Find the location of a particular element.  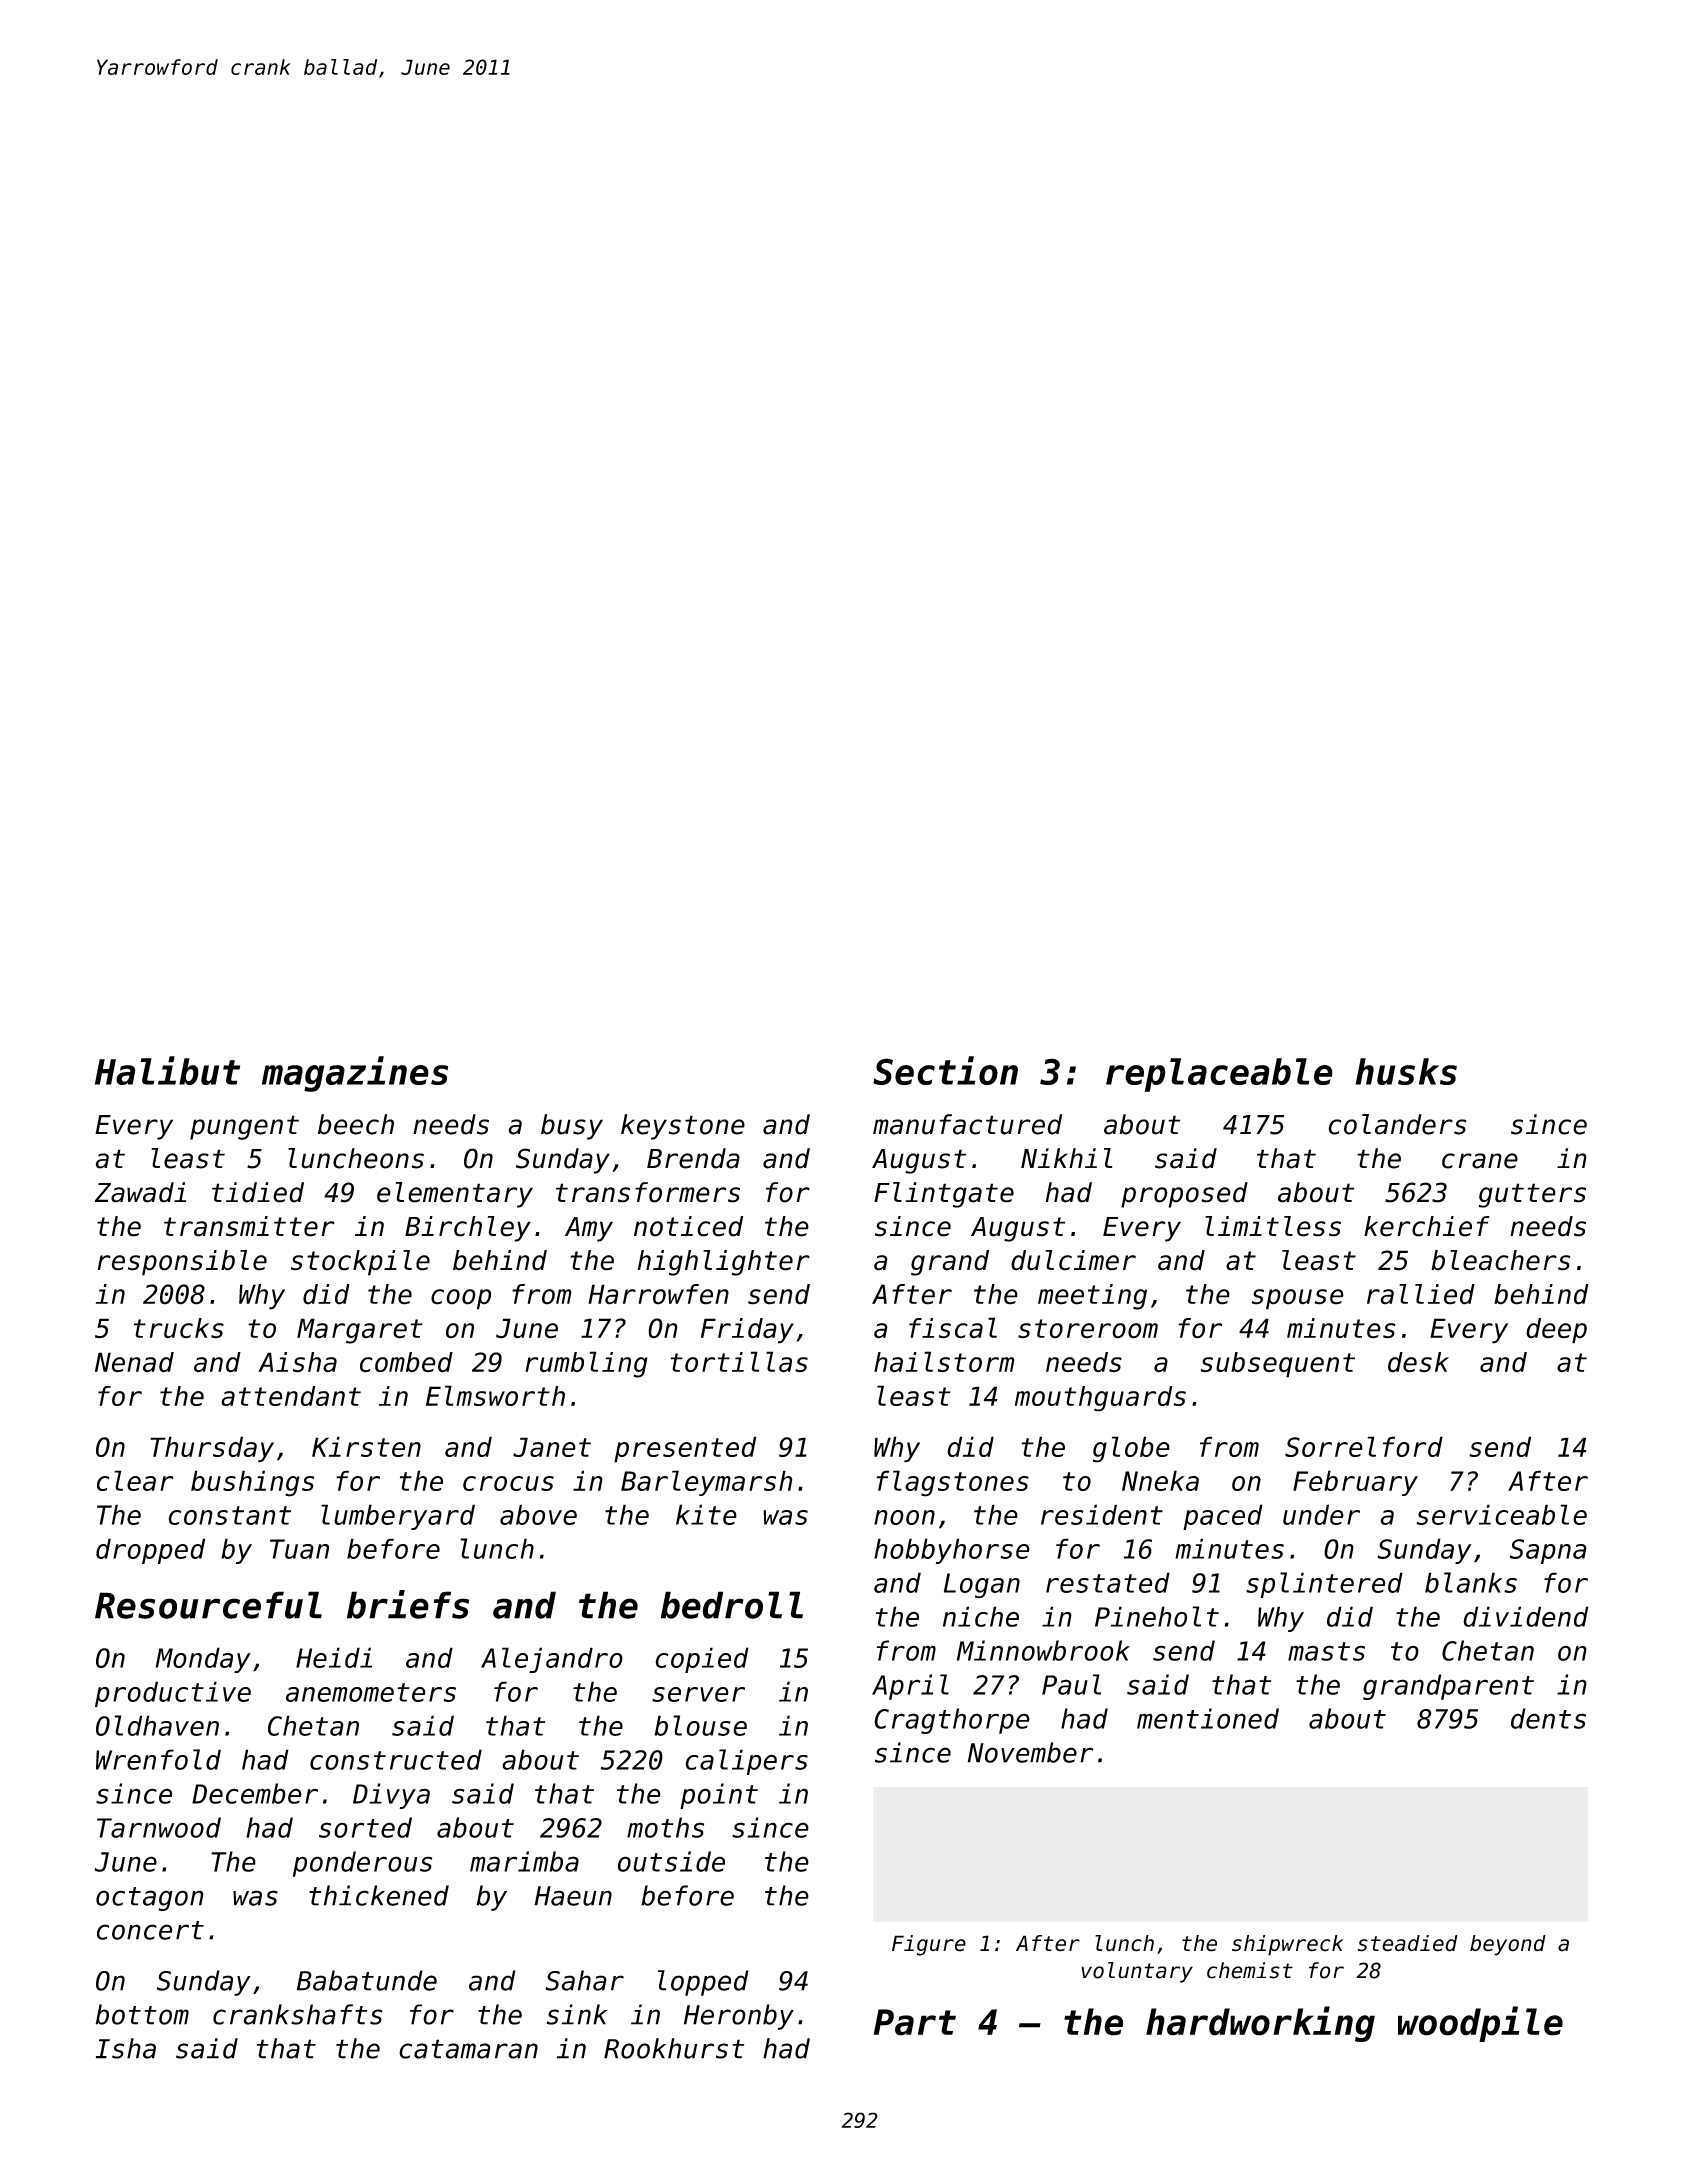

Figure is located at coordinates (929, 1945).
